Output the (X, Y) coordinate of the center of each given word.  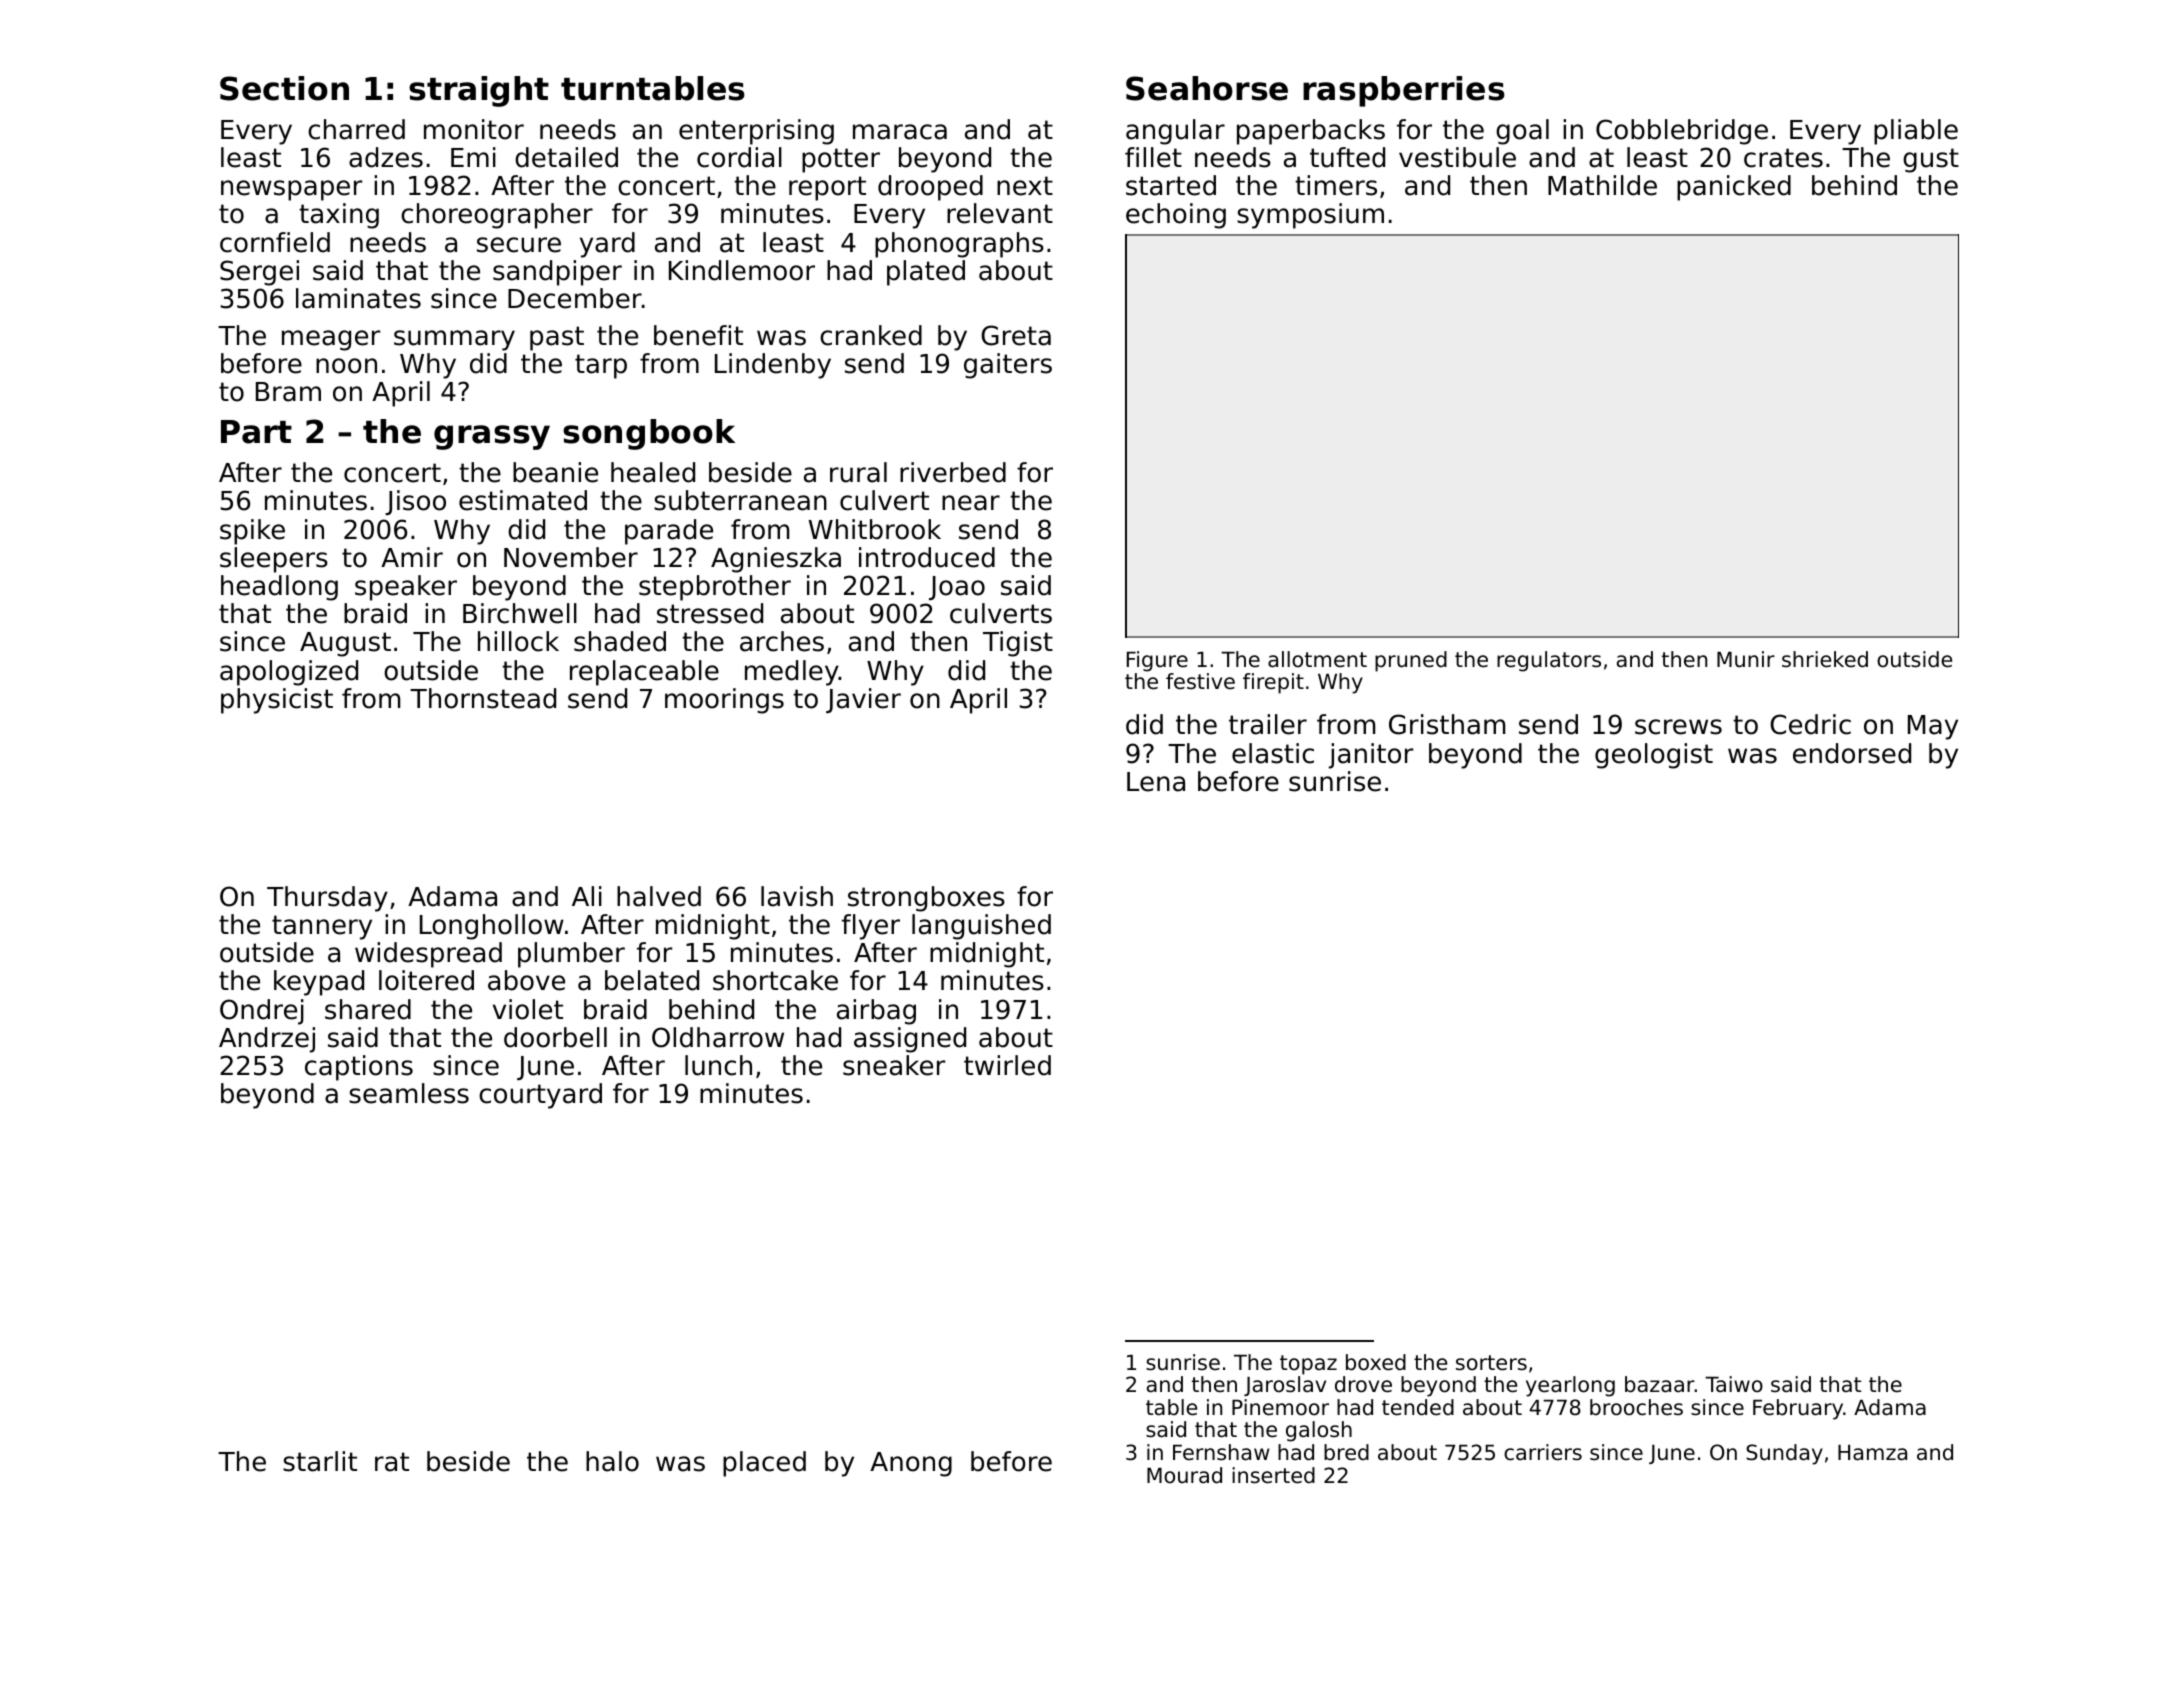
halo (612, 1461)
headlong (279, 588)
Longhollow (492, 927)
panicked (1734, 188)
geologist (1654, 756)
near (971, 503)
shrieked (1825, 659)
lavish (797, 896)
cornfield (275, 242)
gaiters (1008, 366)
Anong (911, 1464)
